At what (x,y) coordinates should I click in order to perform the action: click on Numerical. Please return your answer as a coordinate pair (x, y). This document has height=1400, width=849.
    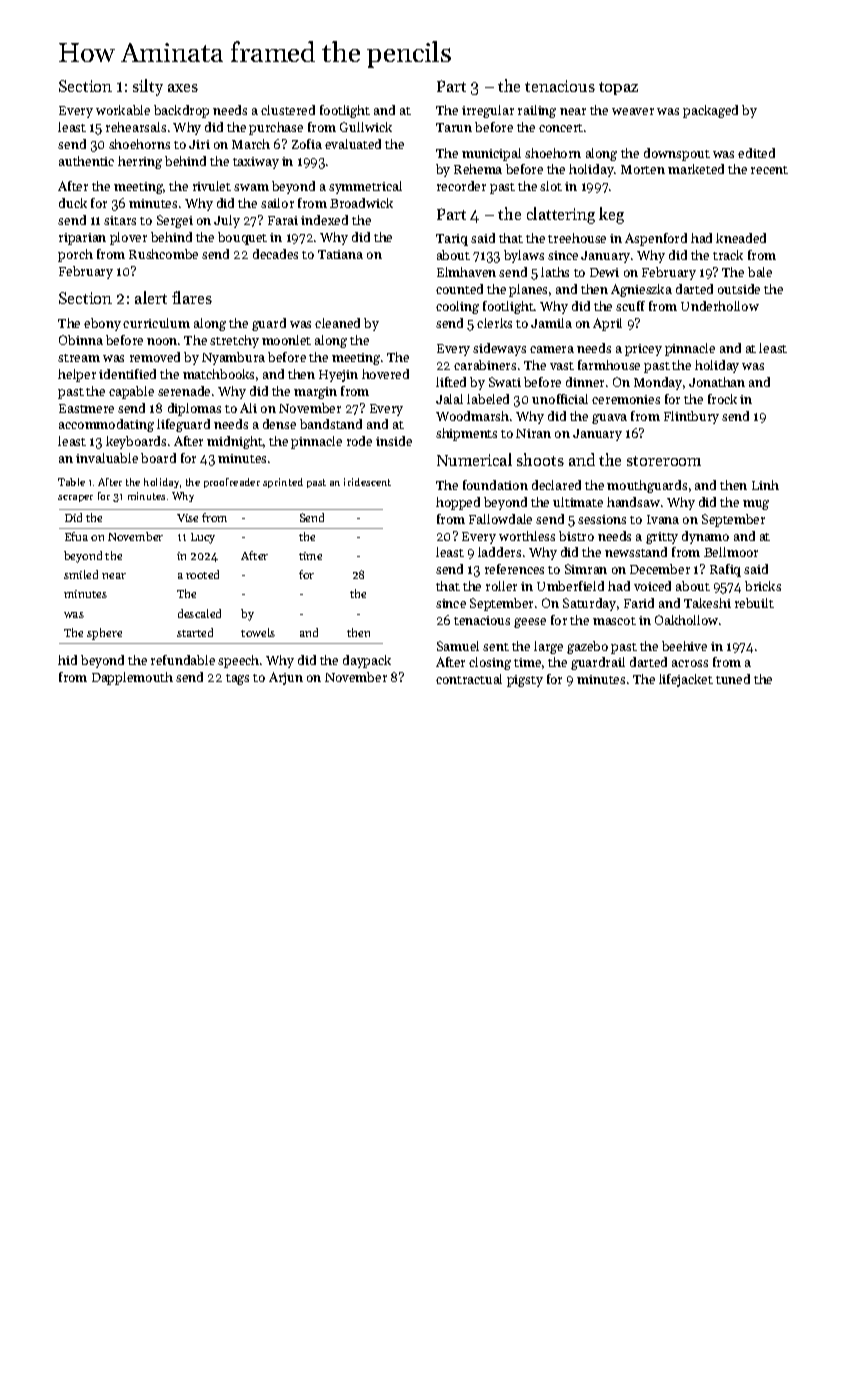
    Looking at the image, I should click on (474, 459).
